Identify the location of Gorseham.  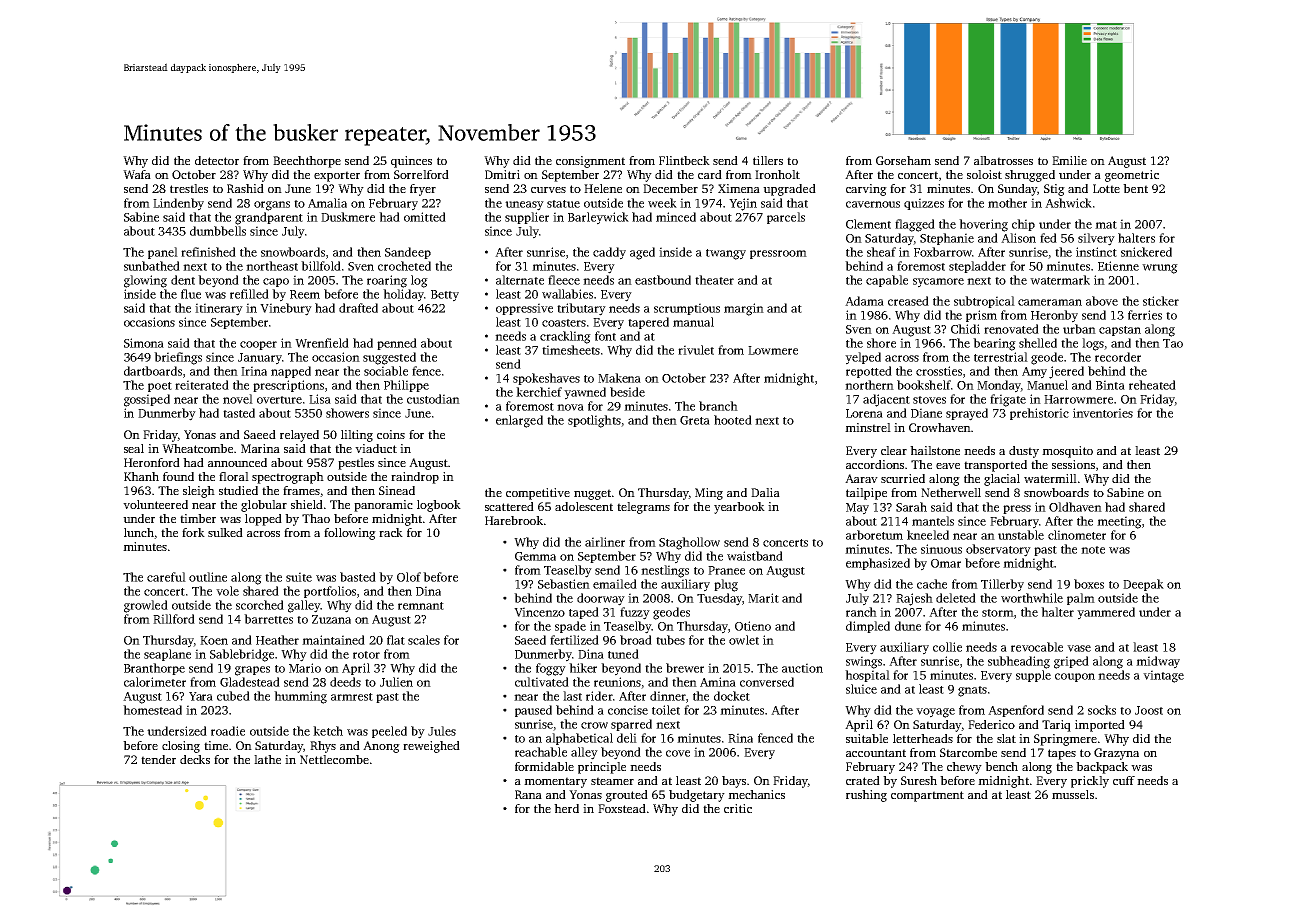
(903, 160).
